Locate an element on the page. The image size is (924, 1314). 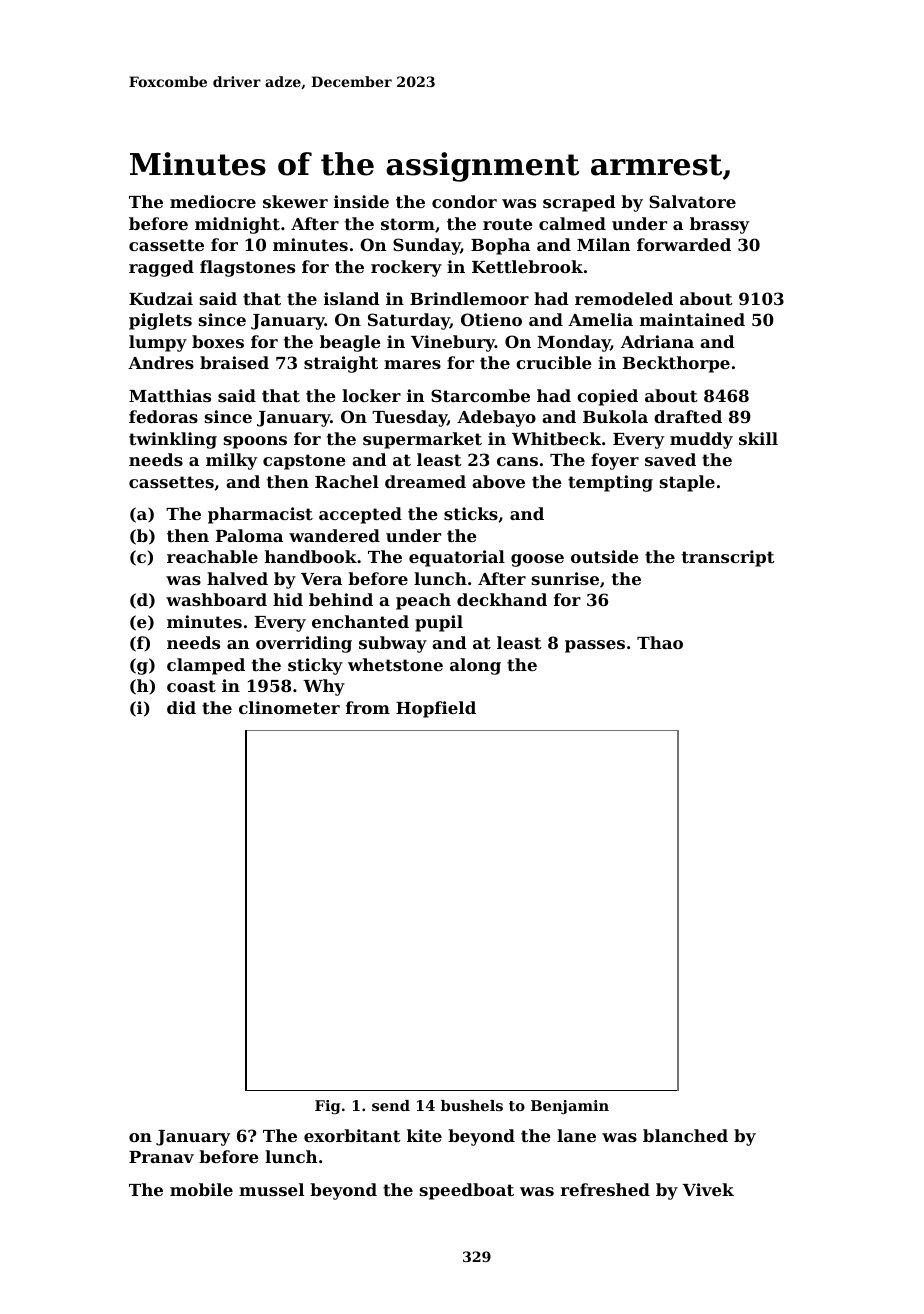
Fig is located at coordinates (328, 1107).
